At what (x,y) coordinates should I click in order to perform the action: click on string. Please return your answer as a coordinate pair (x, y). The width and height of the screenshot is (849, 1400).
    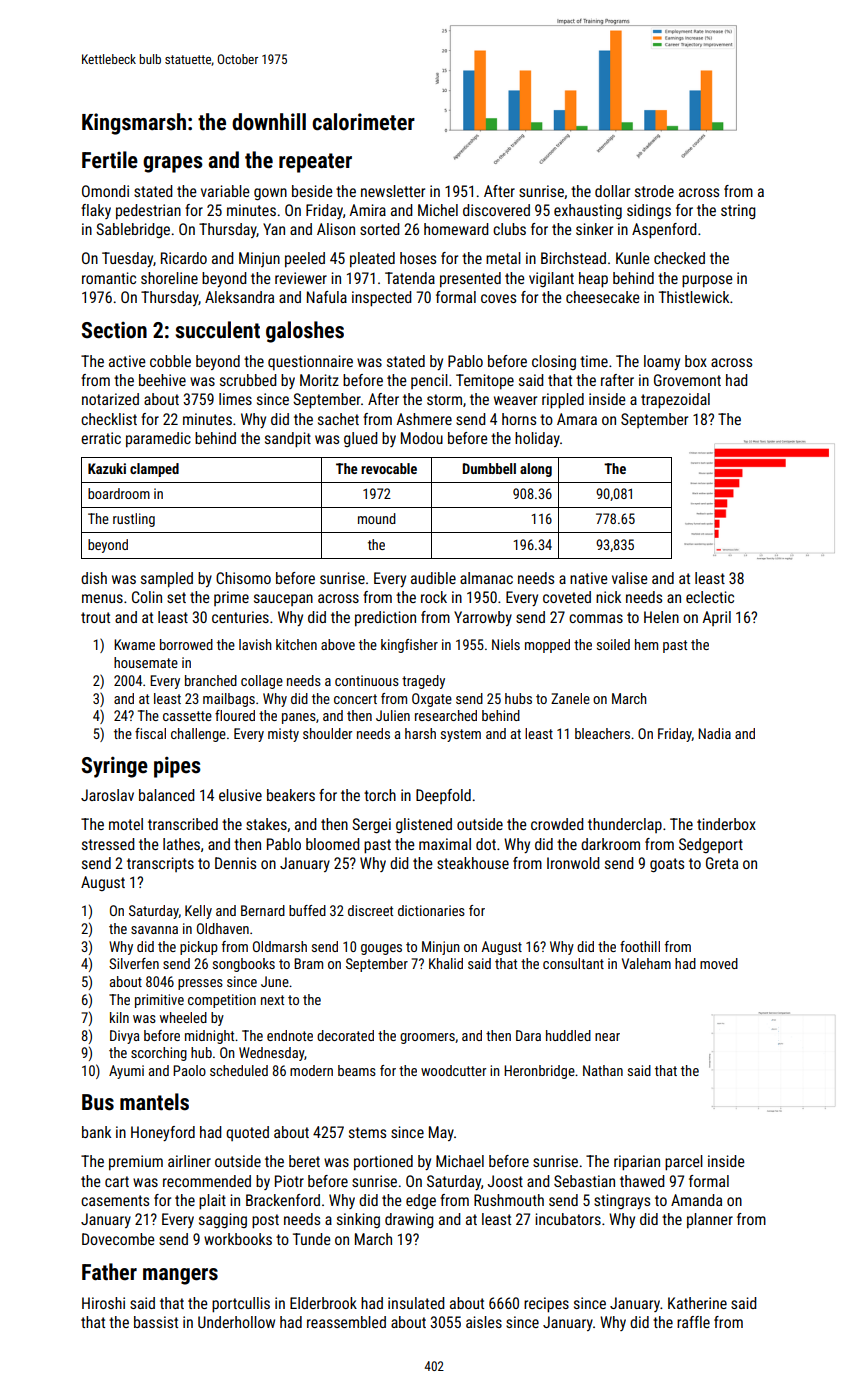
    Looking at the image, I should click on (738, 211).
